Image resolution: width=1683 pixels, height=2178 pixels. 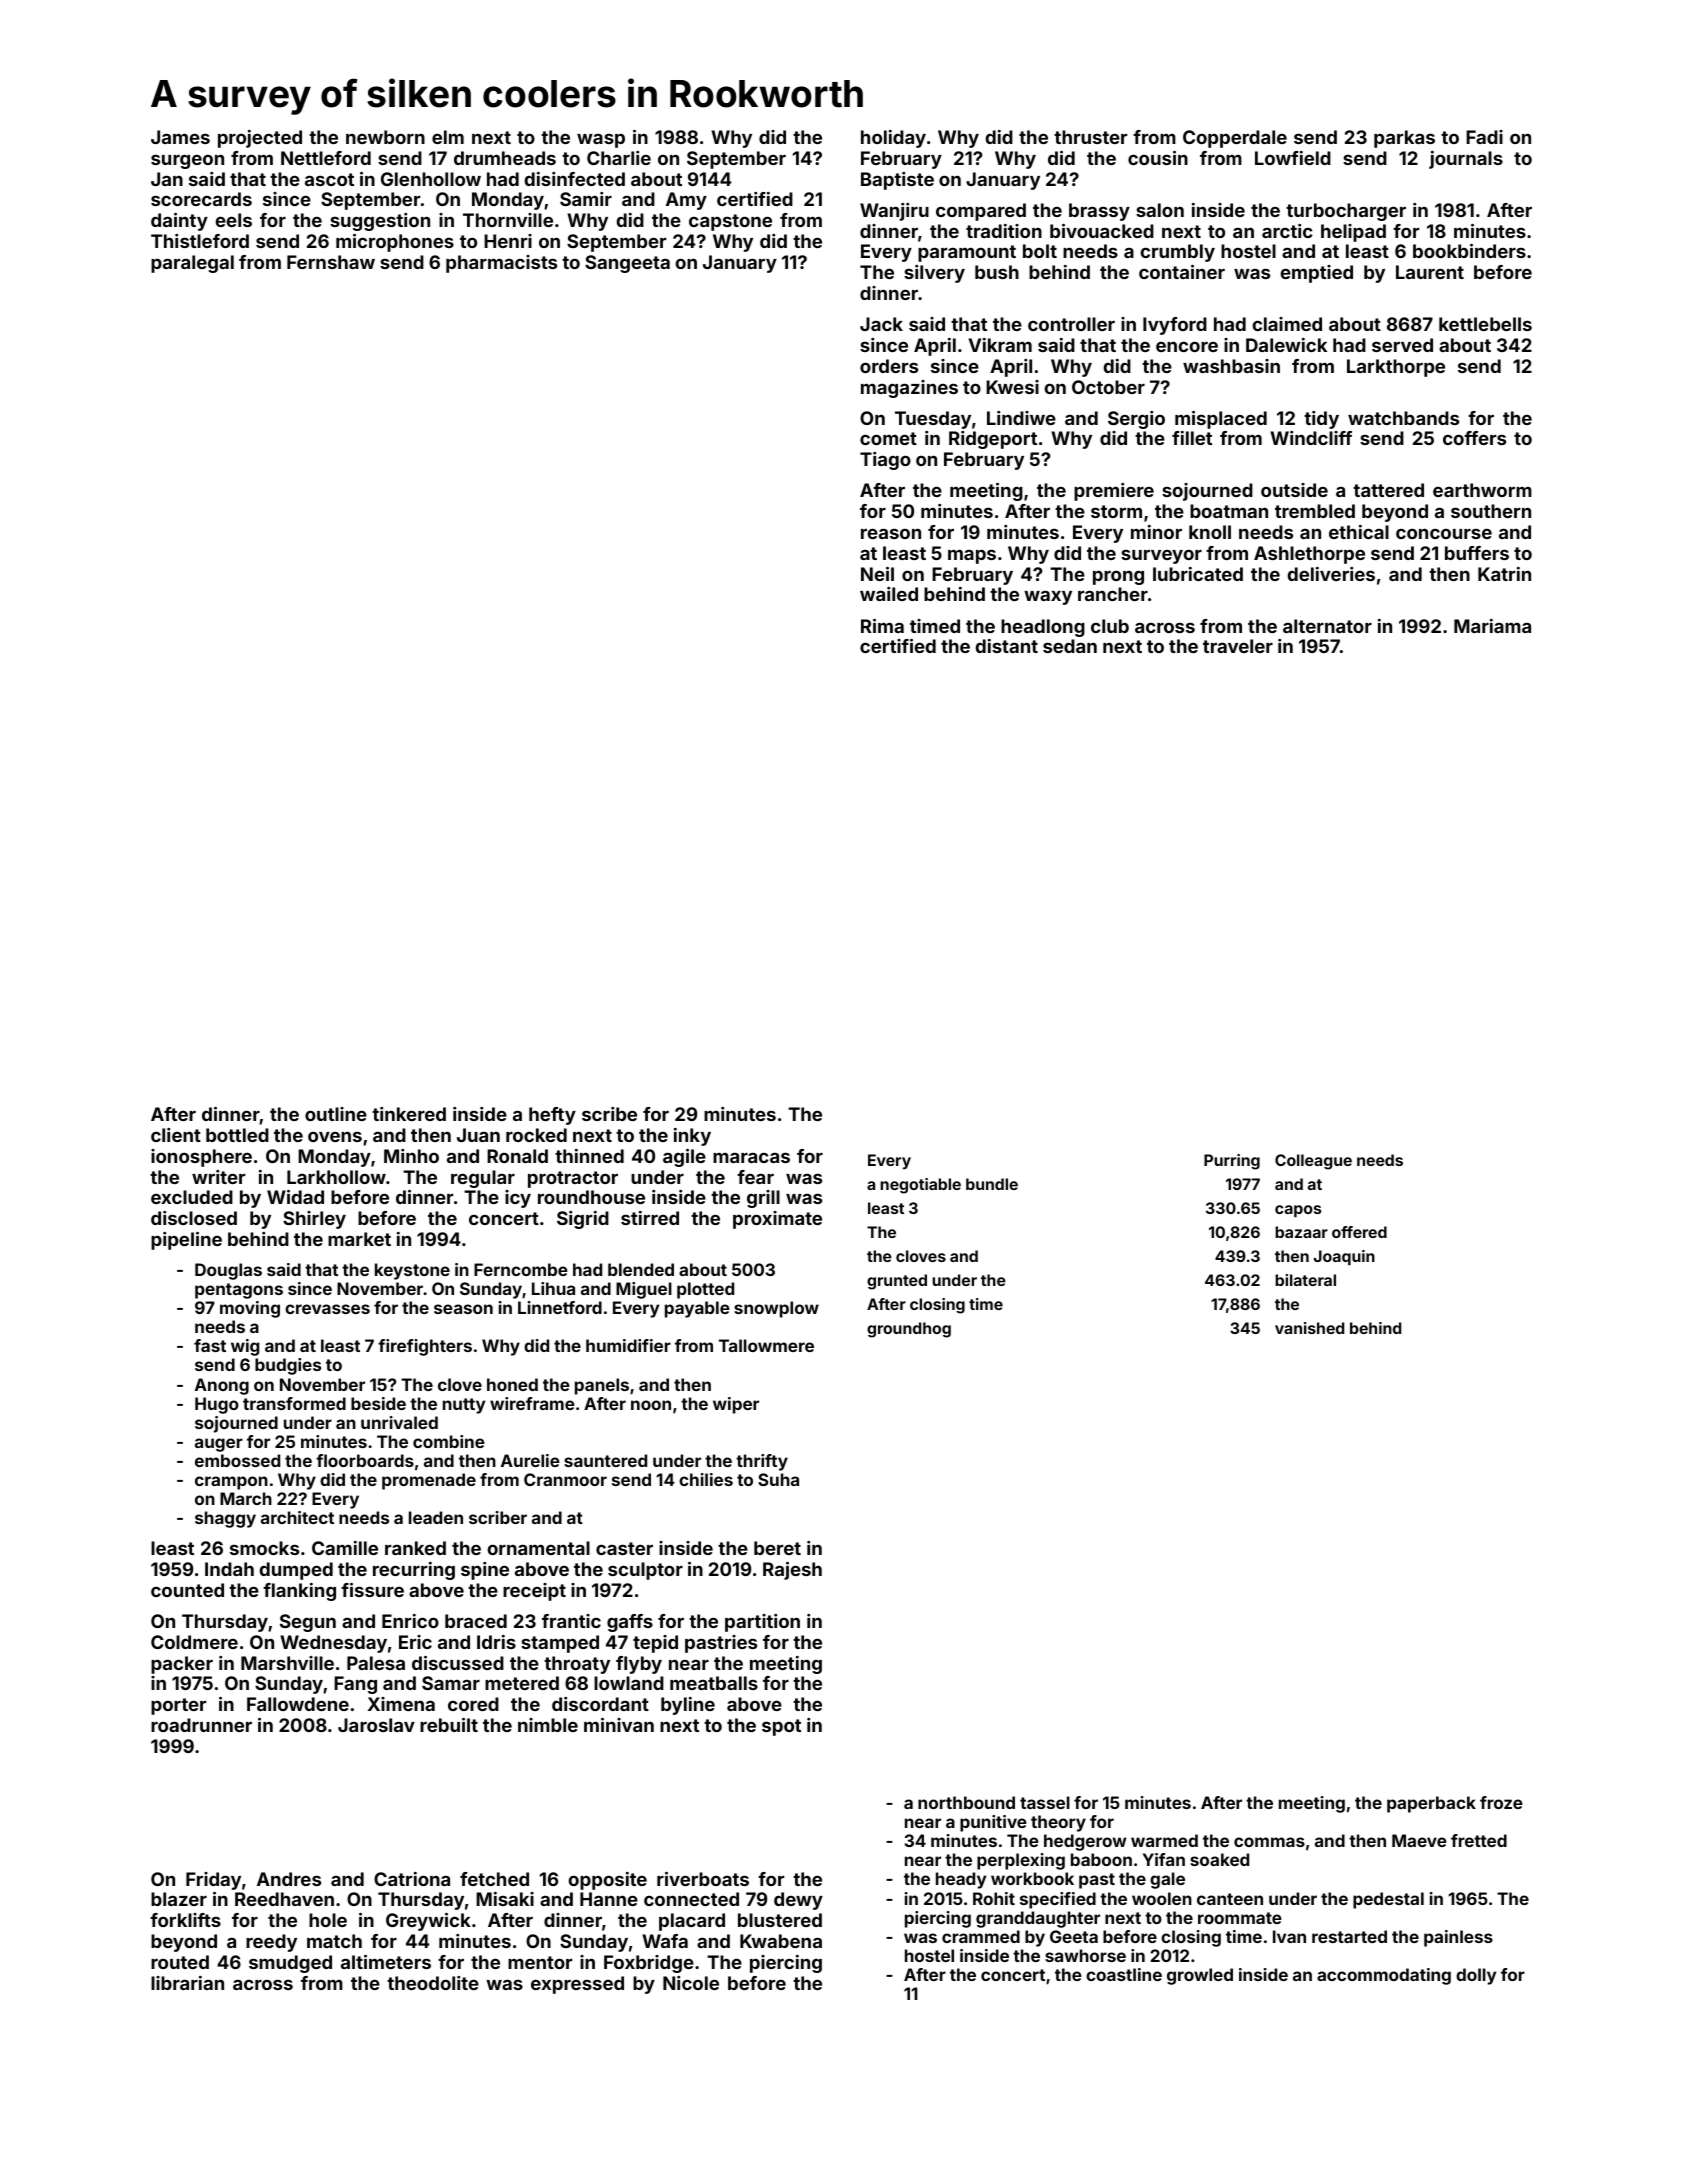 What do you see at coordinates (882, 626) in the screenshot?
I see `Rima` at bounding box center [882, 626].
